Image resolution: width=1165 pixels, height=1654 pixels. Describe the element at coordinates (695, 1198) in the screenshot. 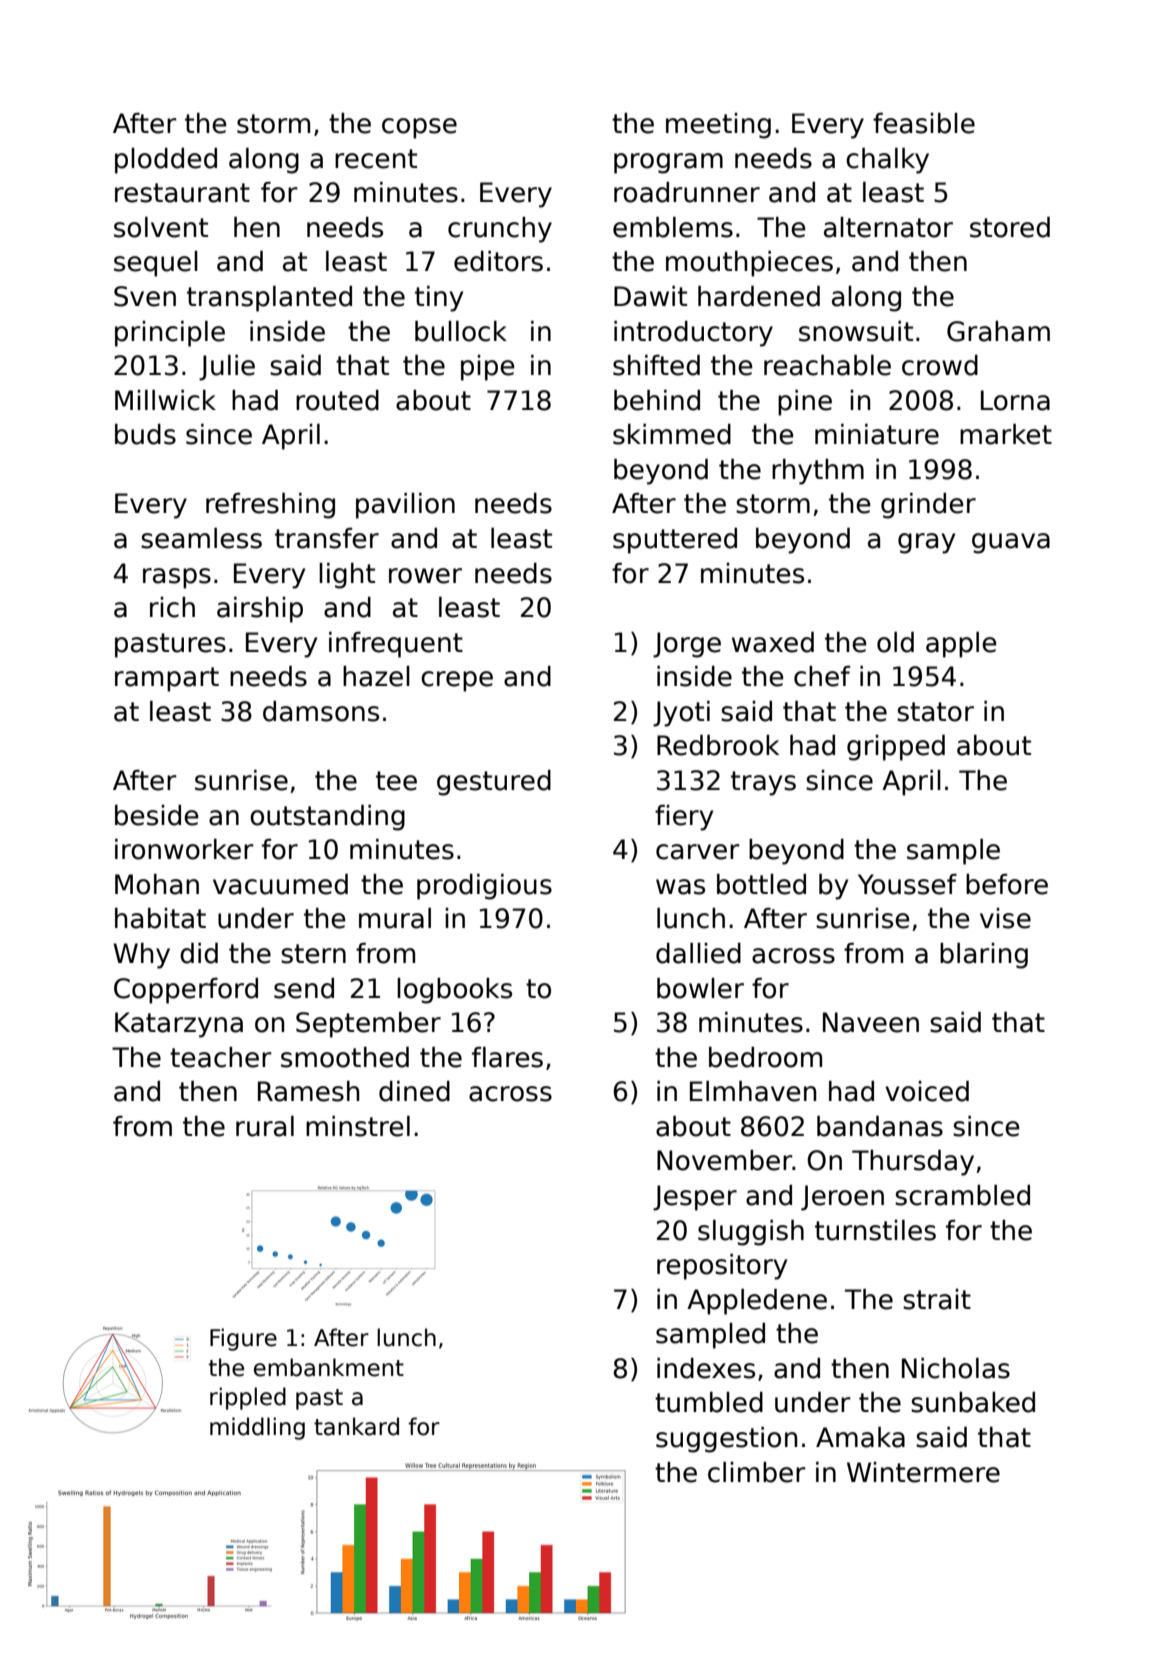

I see `Jesper` at that location.
